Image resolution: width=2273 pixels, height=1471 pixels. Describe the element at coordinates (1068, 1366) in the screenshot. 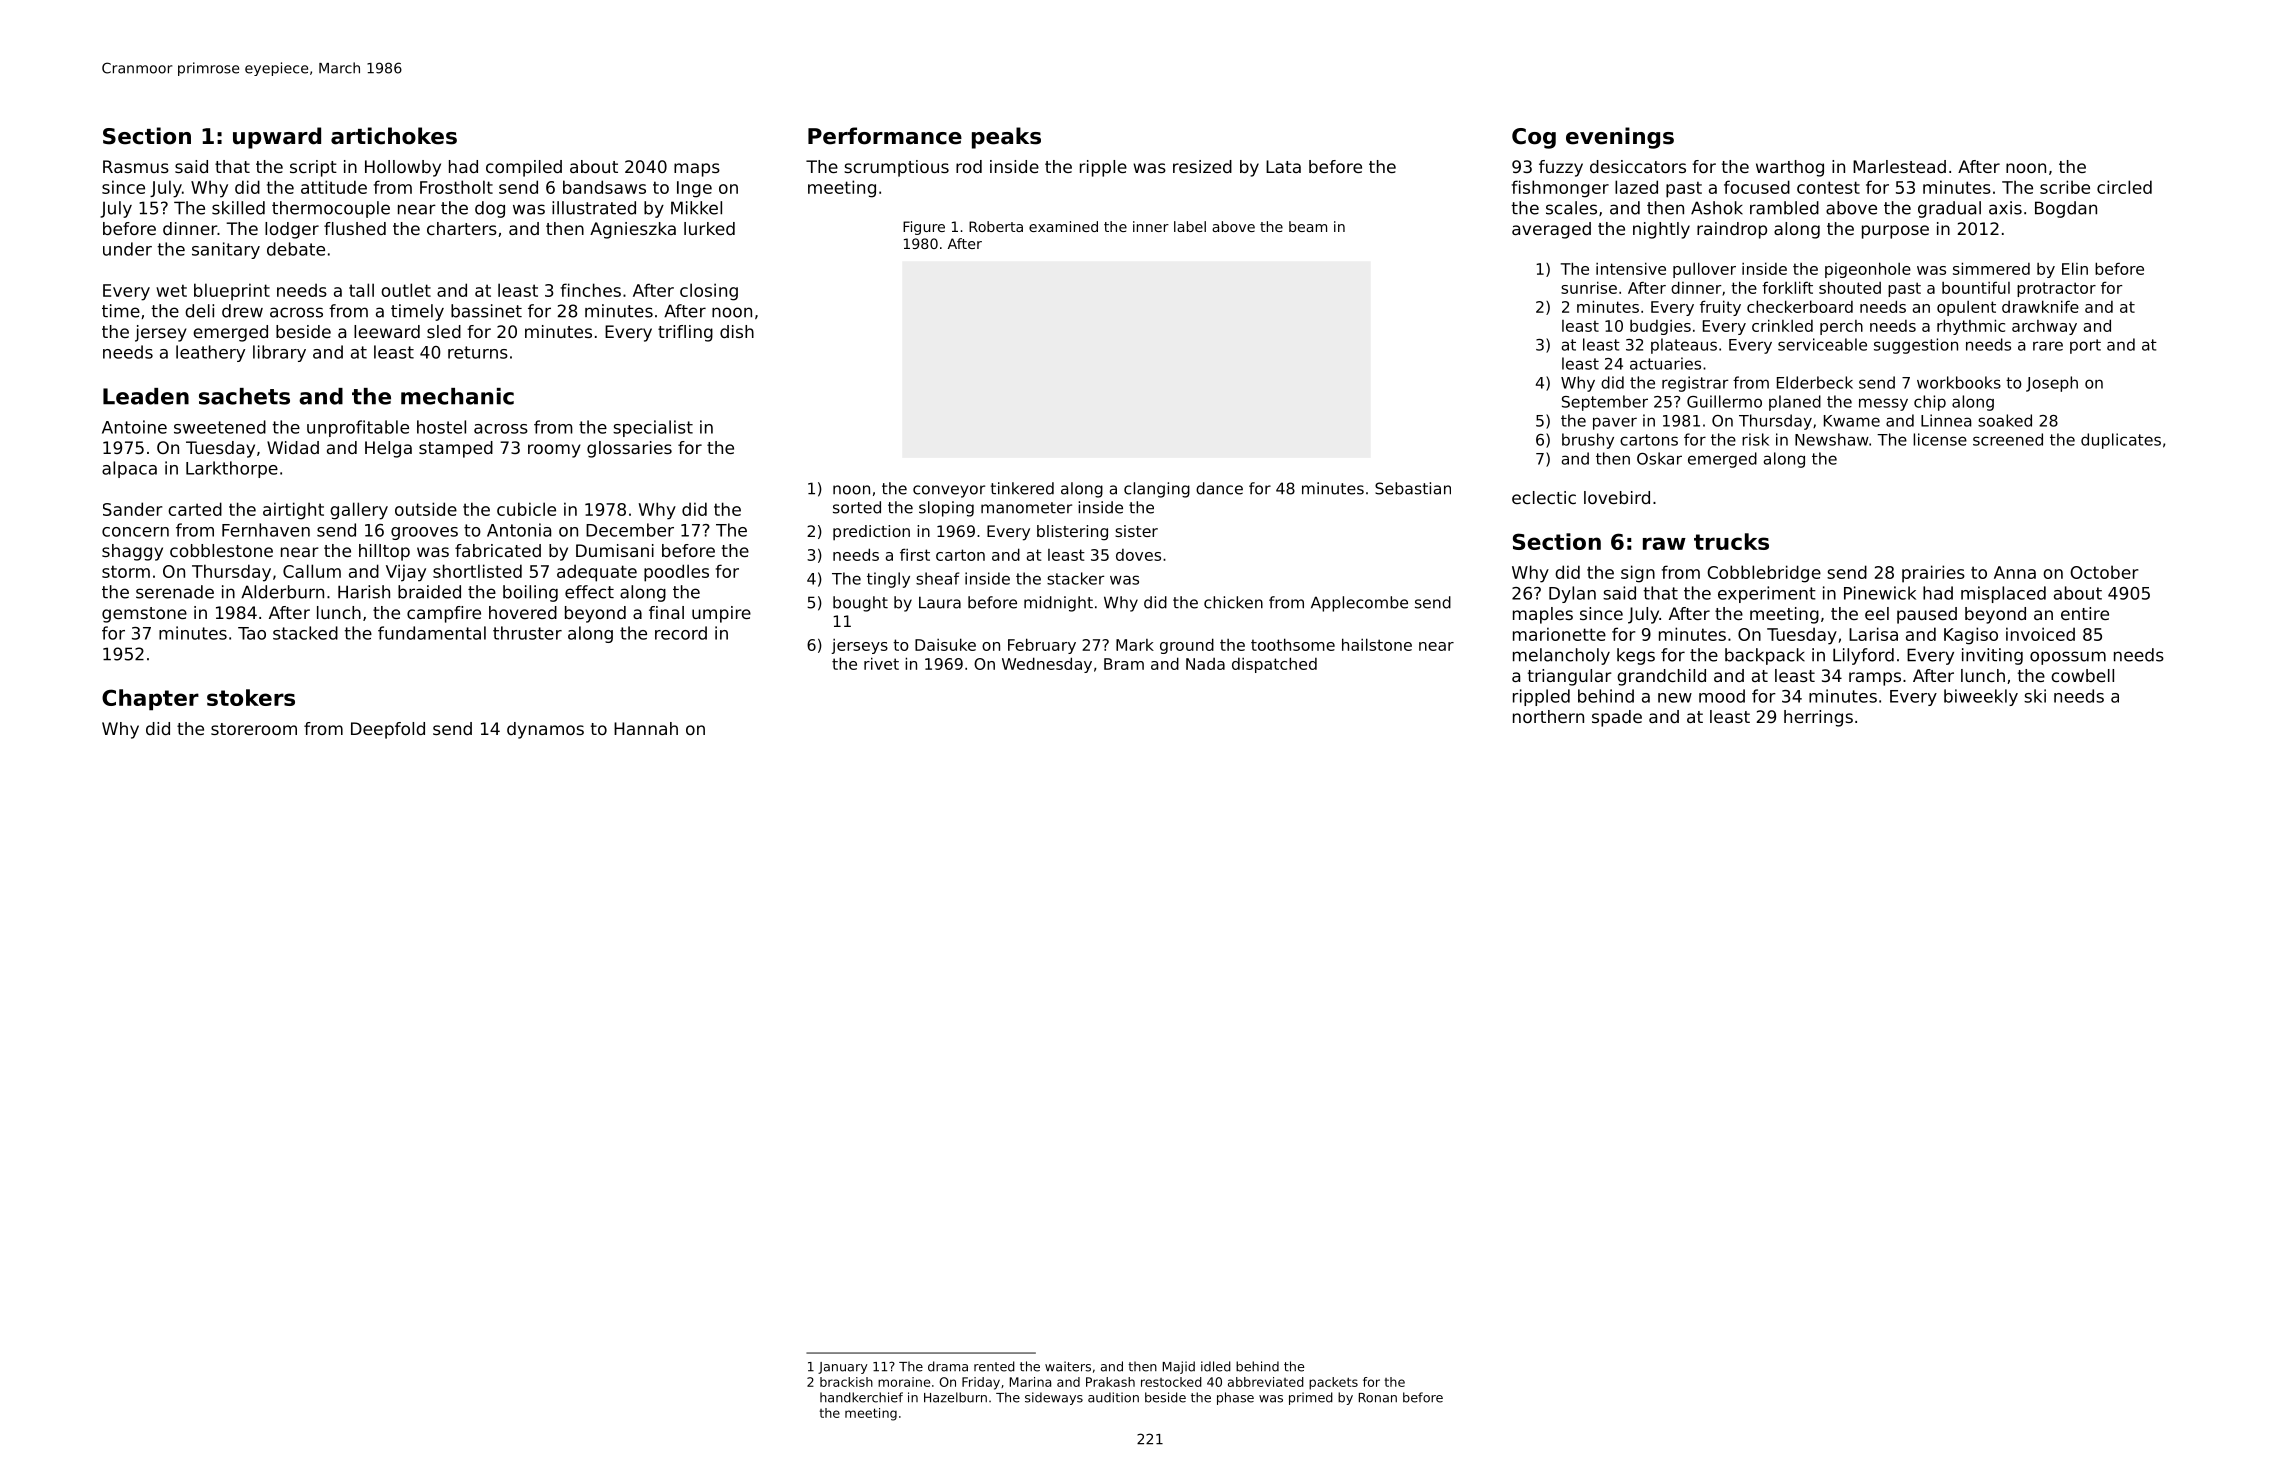

I see `waiters` at that location.
